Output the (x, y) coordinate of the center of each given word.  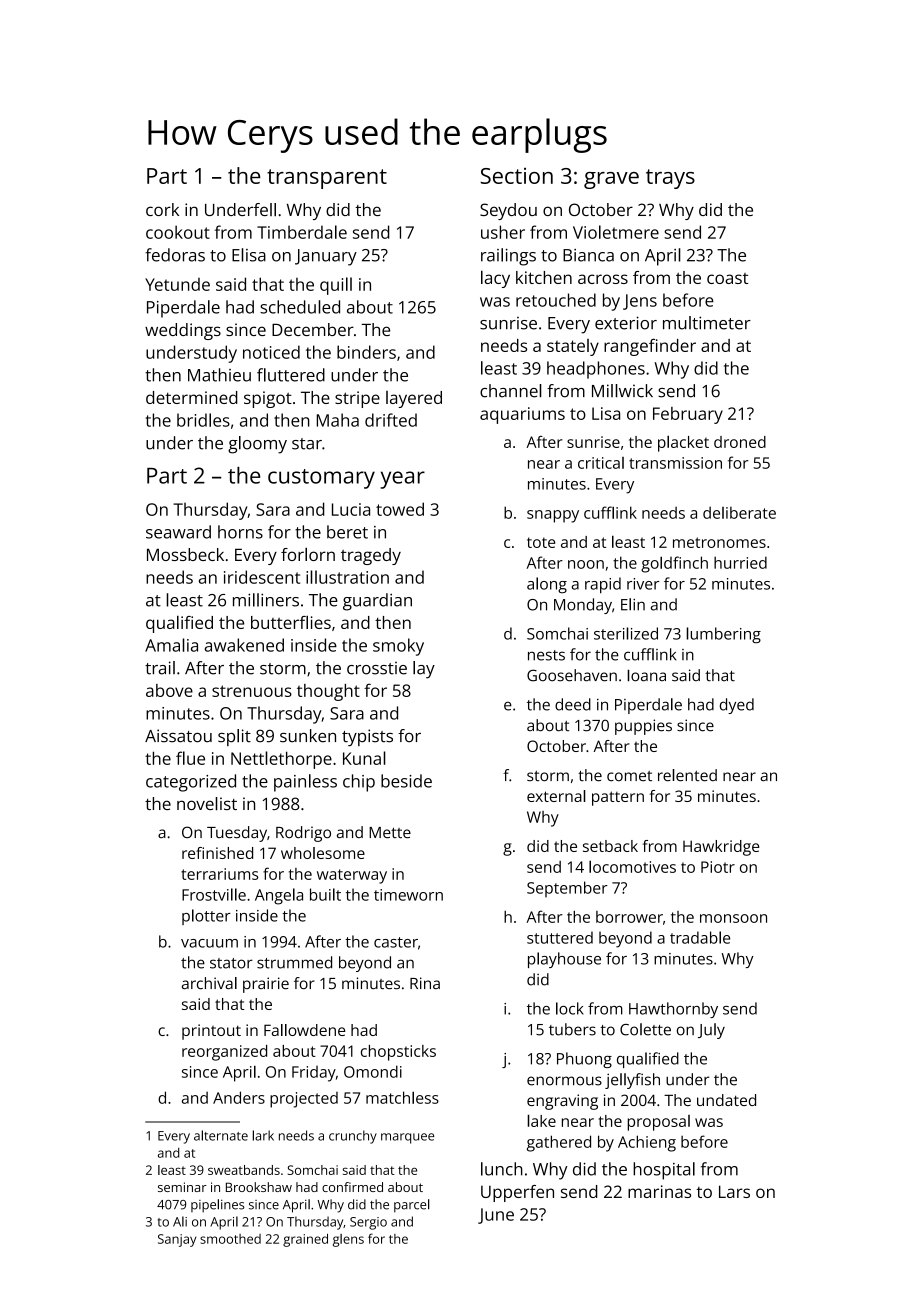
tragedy (371, 556)
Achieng (647, 1143)
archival (209, 983)
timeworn (408, 895)
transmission (675, 463)
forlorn (308, 554)
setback (610, 846)
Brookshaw (259, 1187)
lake (541, 1120)
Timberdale (302, 232)
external (556, 796)
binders (366, 352)
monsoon (733, 918)
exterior (626, 323)
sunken (308, 736)
